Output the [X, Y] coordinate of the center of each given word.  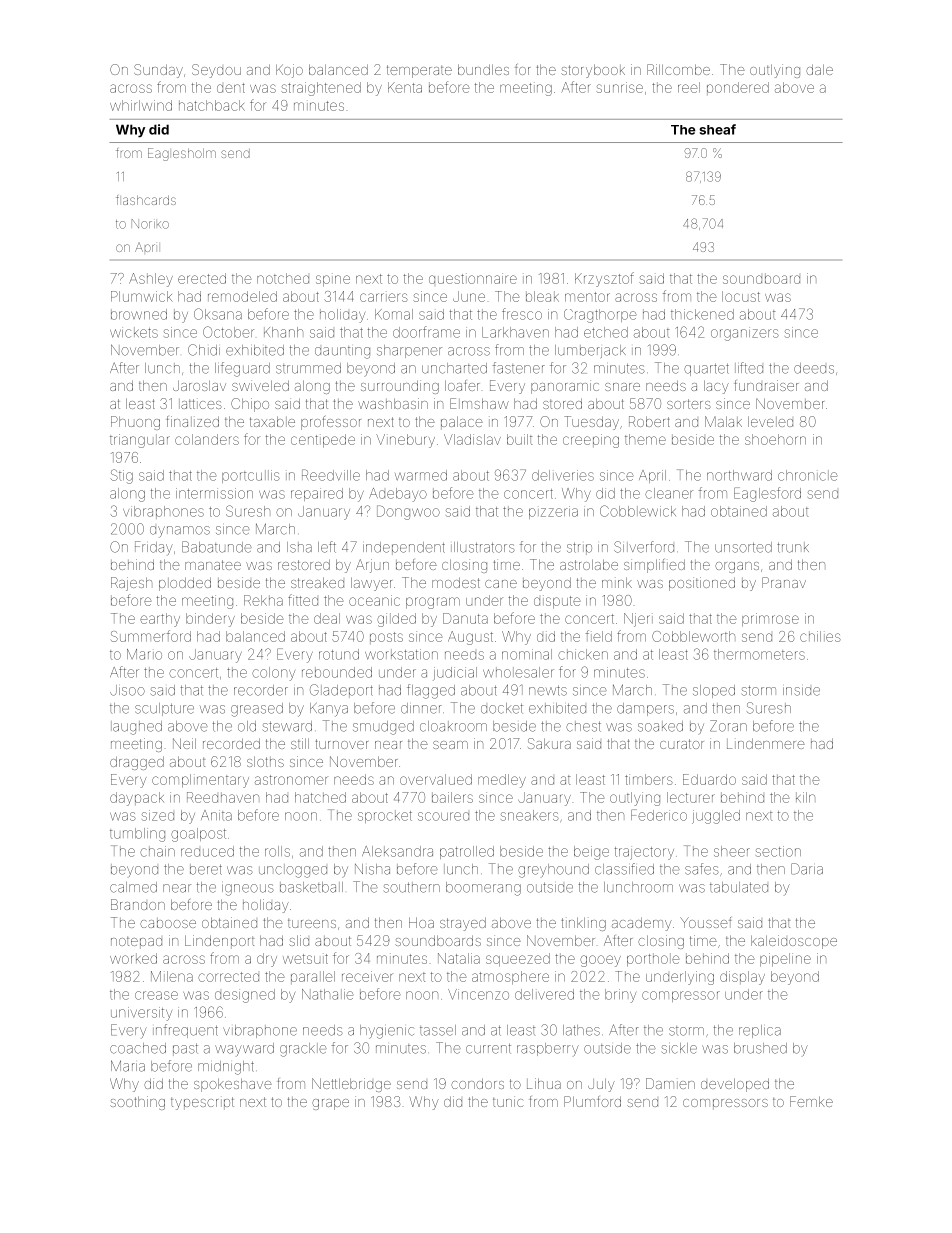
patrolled [467, 852]
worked [133, 958]
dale [819, 69]
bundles [483, 69]
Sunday [158, 71]
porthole [653, 960]
